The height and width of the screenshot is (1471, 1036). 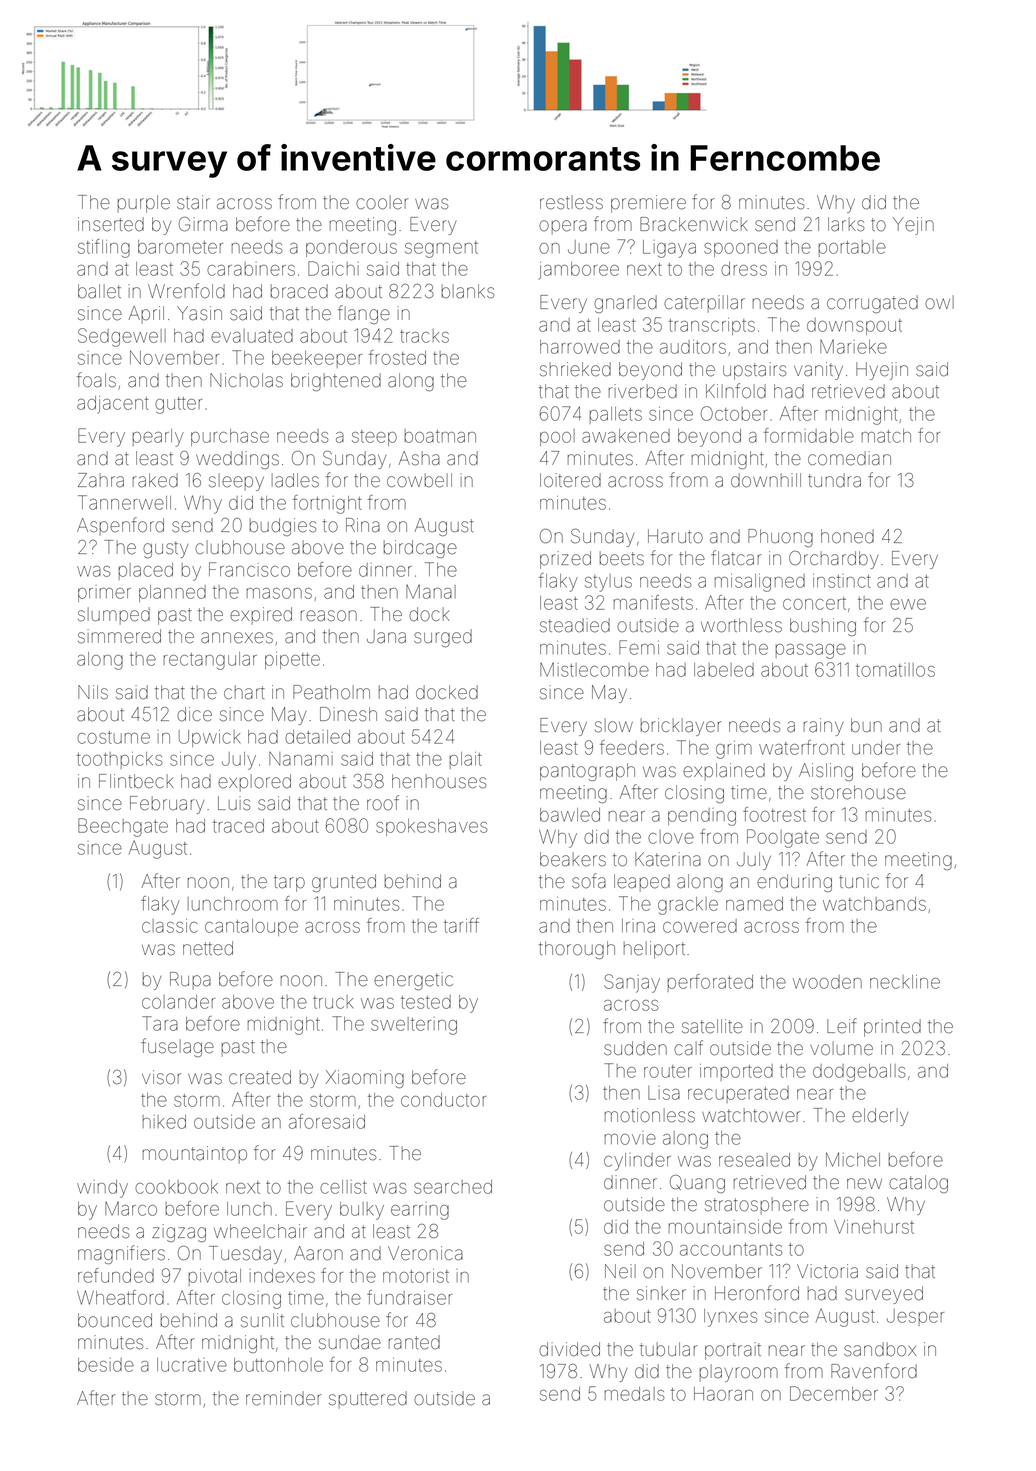 I want to click on prized, so click(x=565, y=560).
